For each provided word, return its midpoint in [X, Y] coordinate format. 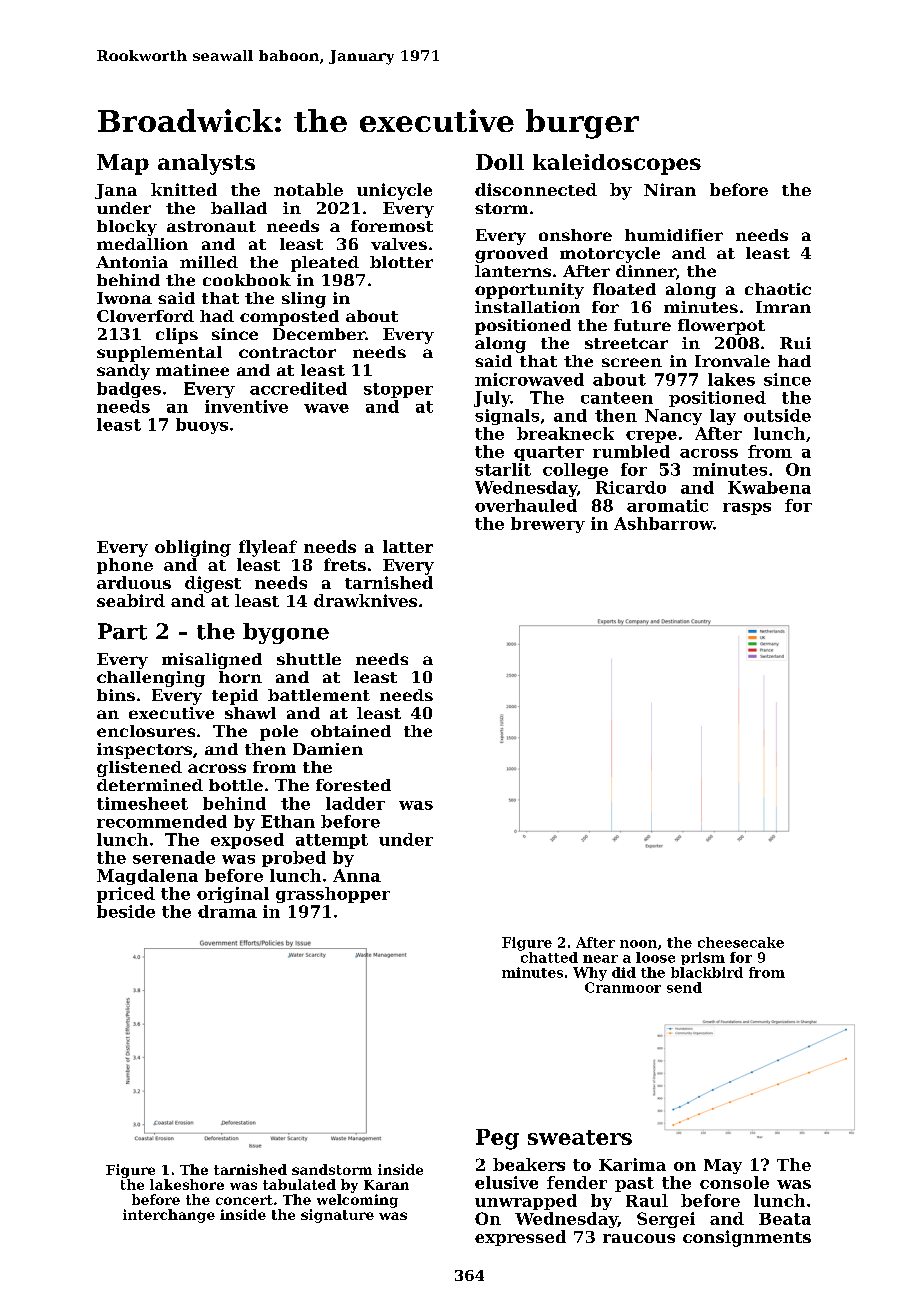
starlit [503, 469]
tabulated [299, 1184]
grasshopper [333, 895]
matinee [192, 370]
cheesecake [741, 942]
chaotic [778, 289]
